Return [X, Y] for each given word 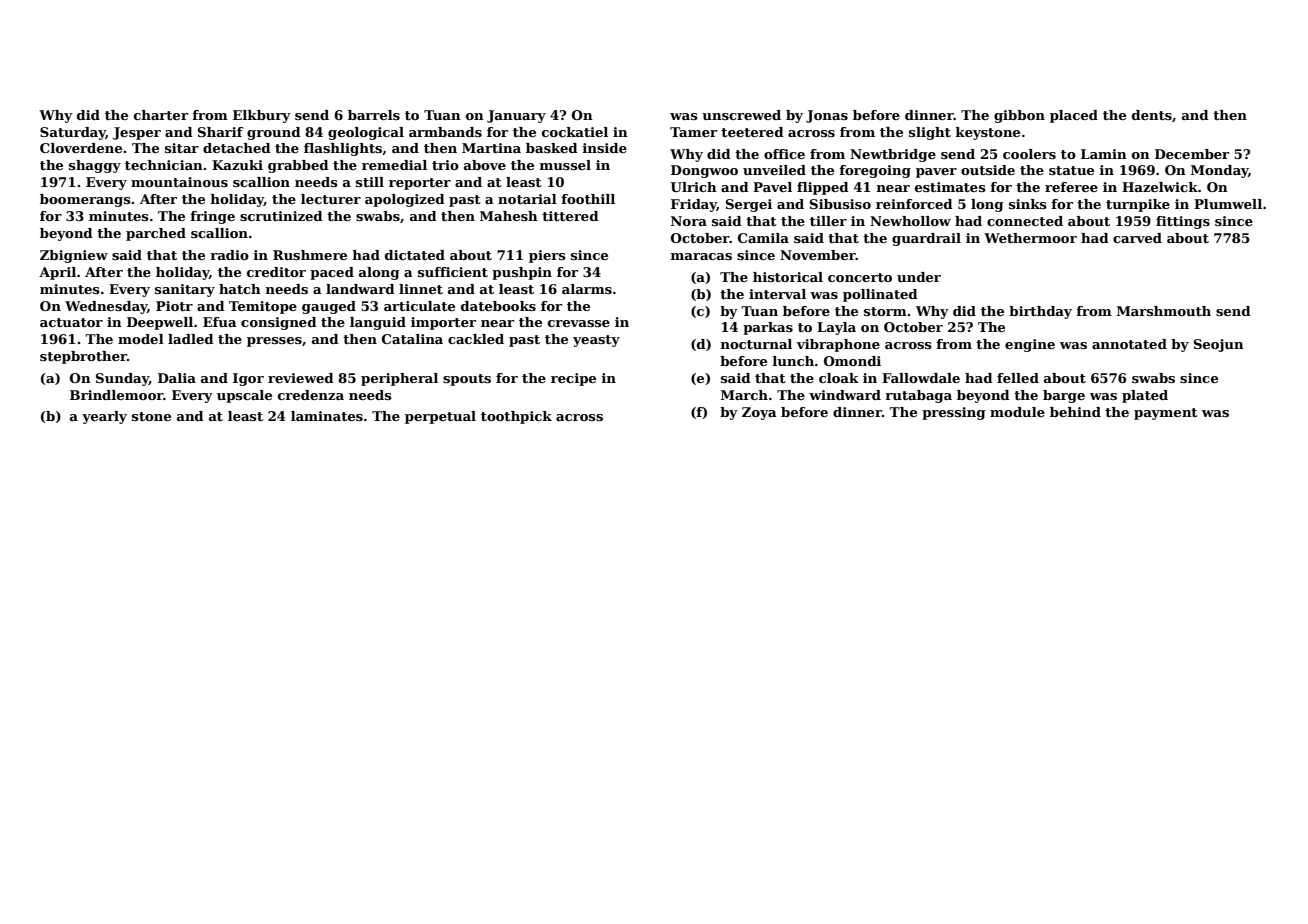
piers [547, 256]
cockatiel [575, 132]
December [1192, 154]
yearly [104, 417]
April [57, 273]
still [370, 182]
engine [1030, 345]
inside [605, 148]
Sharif [220, 132]
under [919, 277]
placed [1074, 116]
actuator [71, 322]
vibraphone [838, 345]
